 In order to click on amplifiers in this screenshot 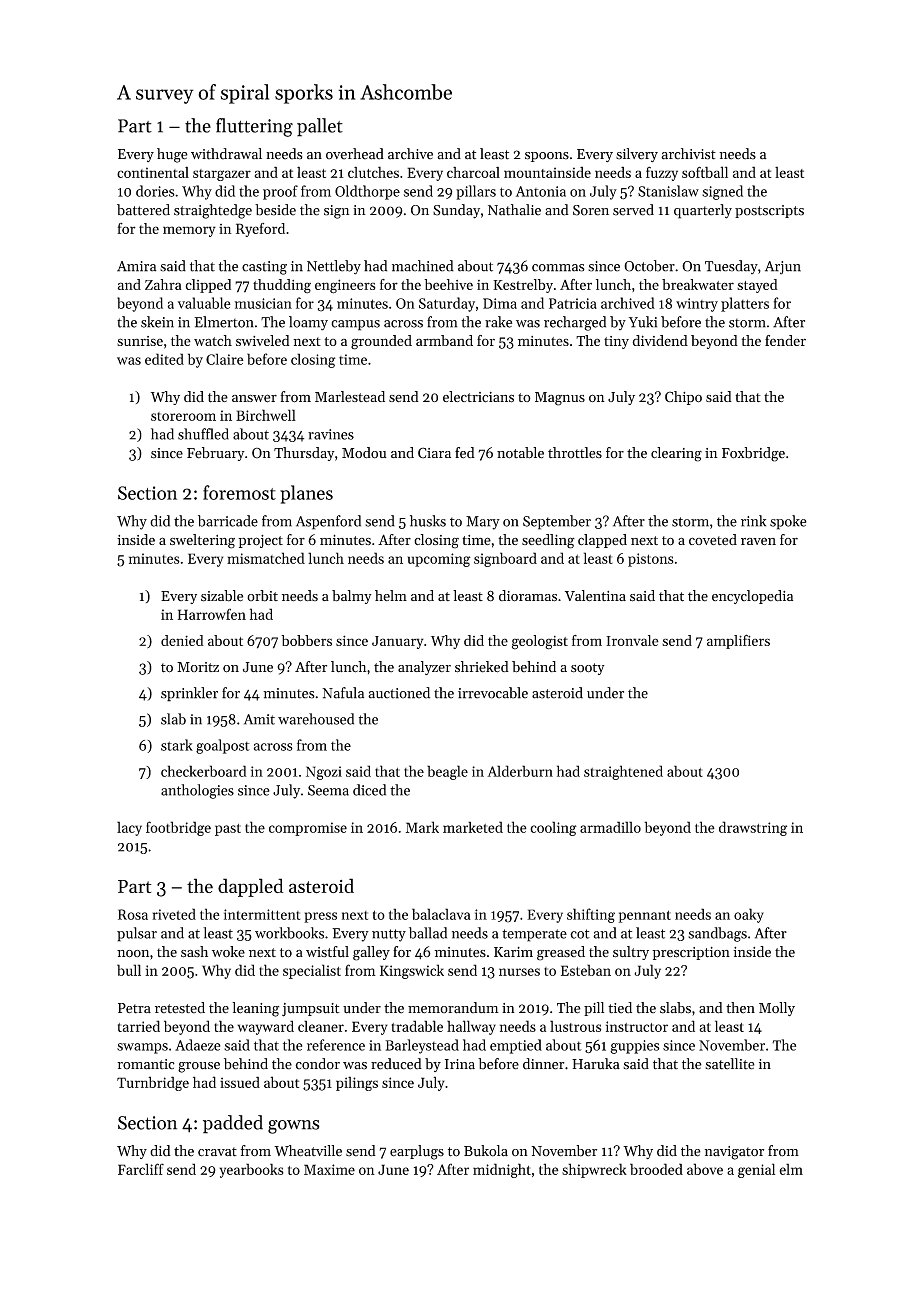, I will do `click(738, 641)`.
